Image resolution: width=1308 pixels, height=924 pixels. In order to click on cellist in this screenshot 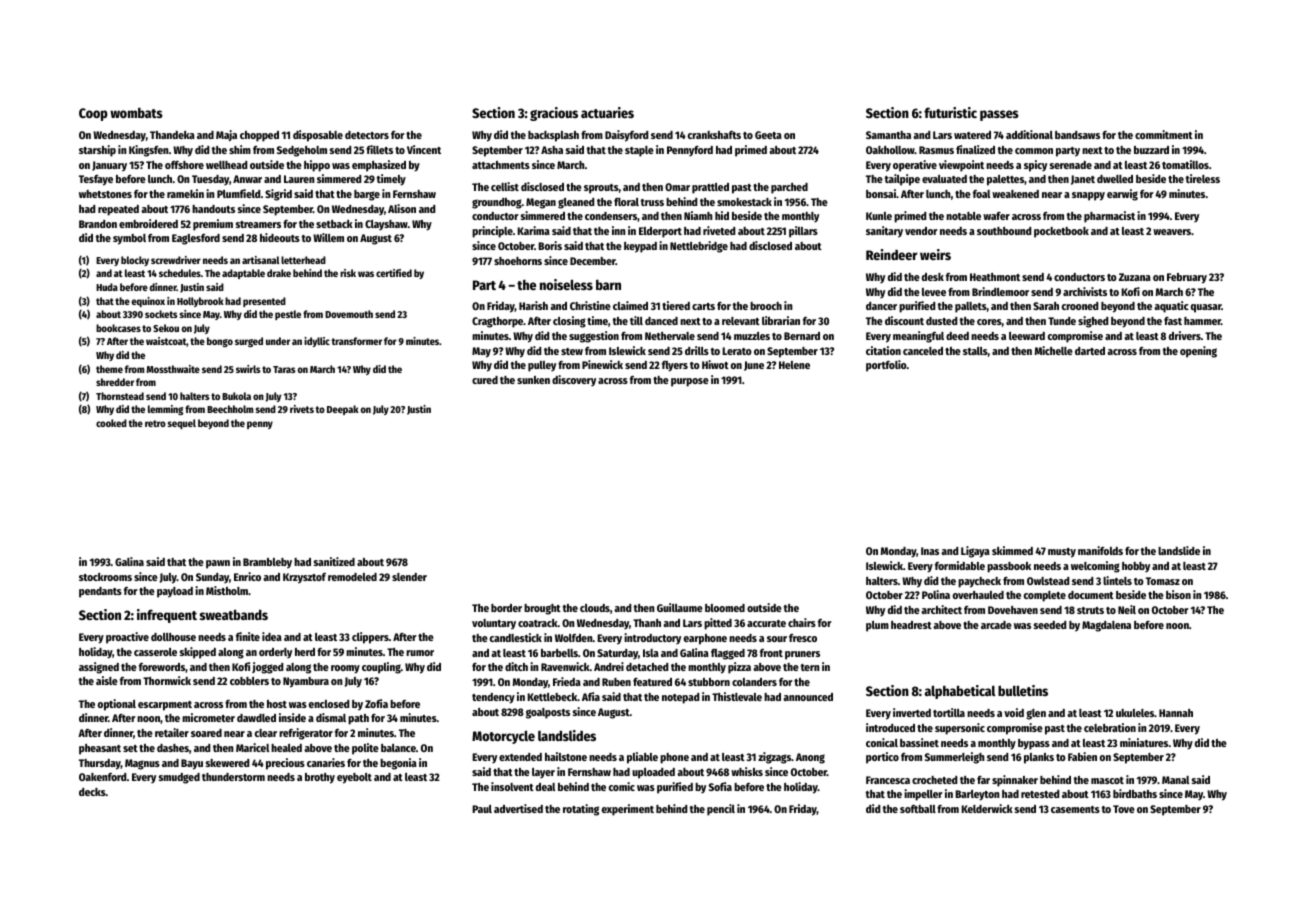, I will do `click(505, 186)`.
